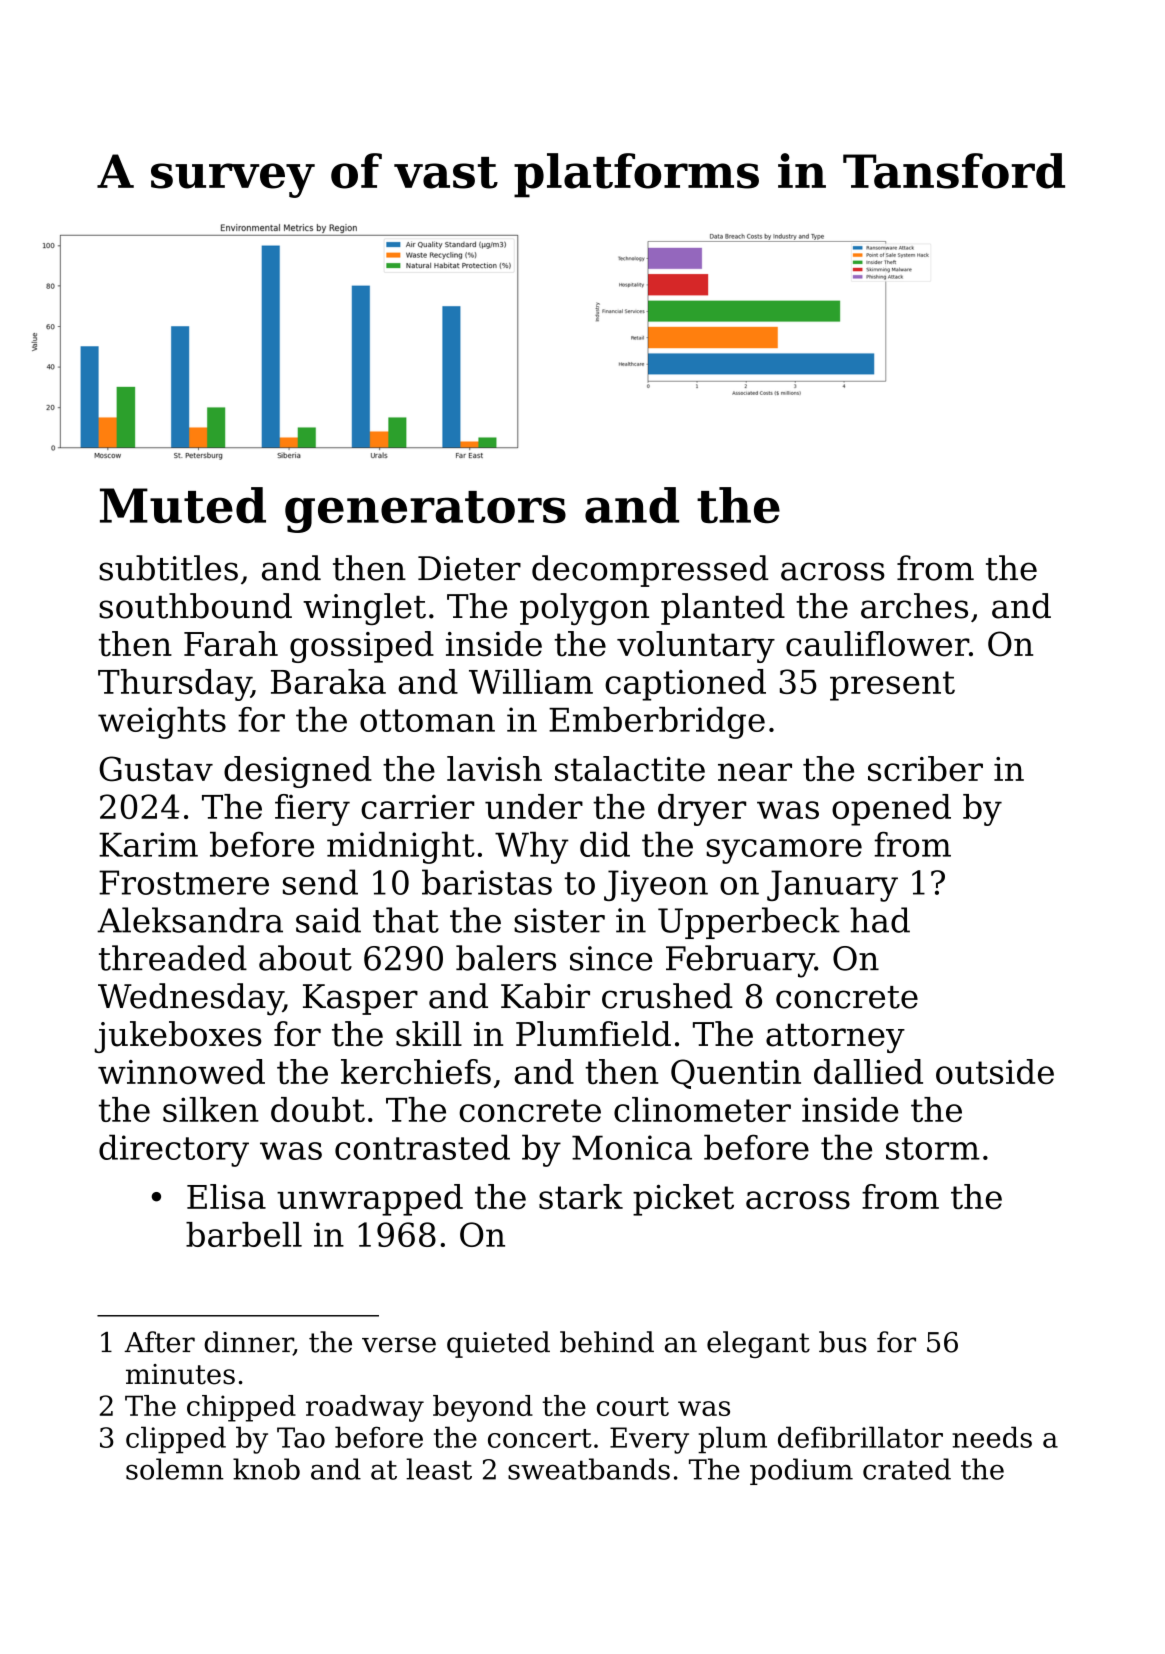 This screenshot has width=1165, height=1654. Describe the element at coordinates (880, 920) in the screenshot. I see `had` at that location.
